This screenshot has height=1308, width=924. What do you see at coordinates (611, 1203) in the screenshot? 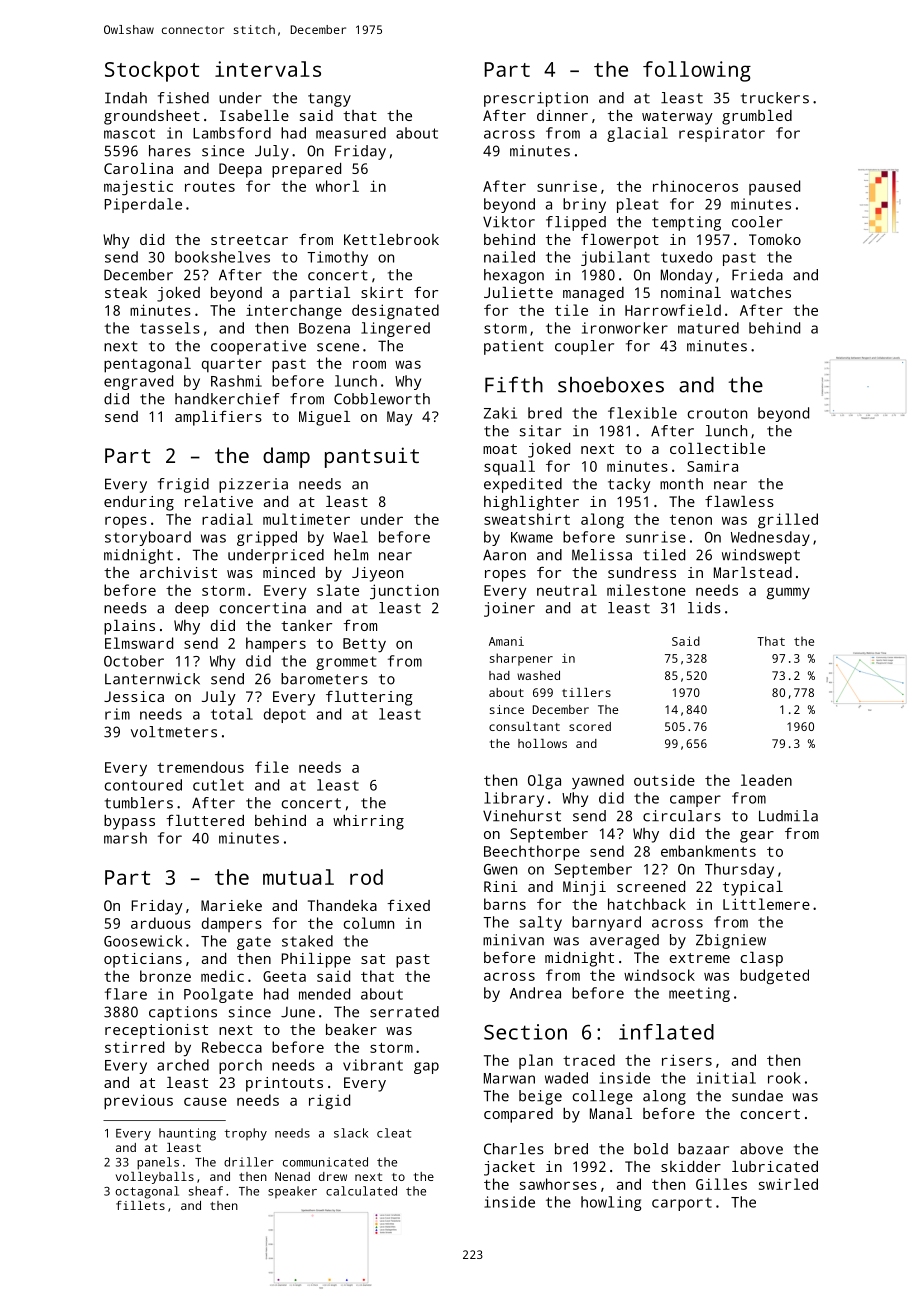
I see `howling` at bounding box center [611, 1203].
